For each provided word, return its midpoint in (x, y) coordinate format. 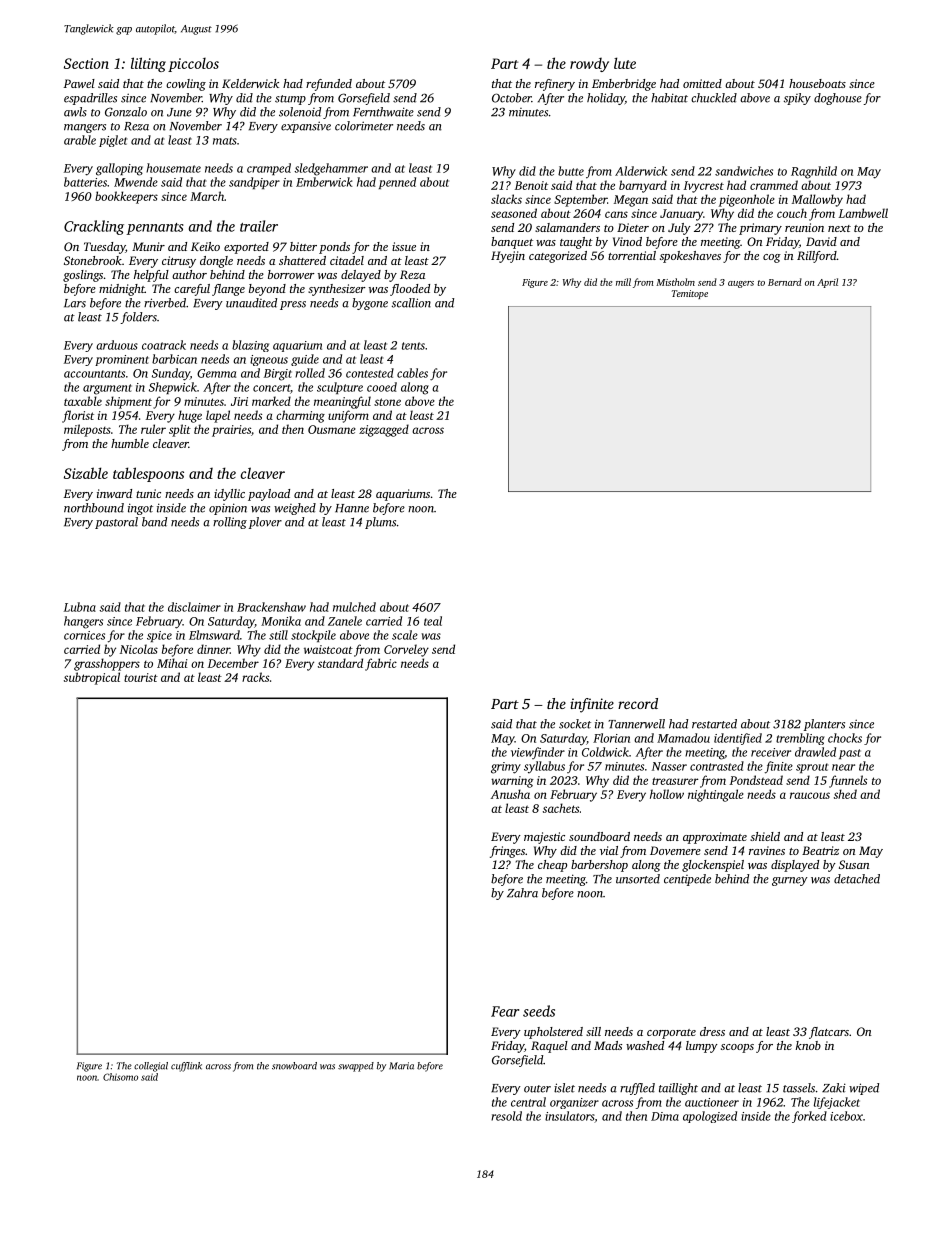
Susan (854, 864)
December (233, 663)
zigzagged (384, 430)
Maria (401, 1066)
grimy (506, 768)
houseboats (817, 83)
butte (571, 171)
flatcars (829, 1033)
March (207, 196)
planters (824, 725)
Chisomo (120, 1077)
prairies (231, 431)
